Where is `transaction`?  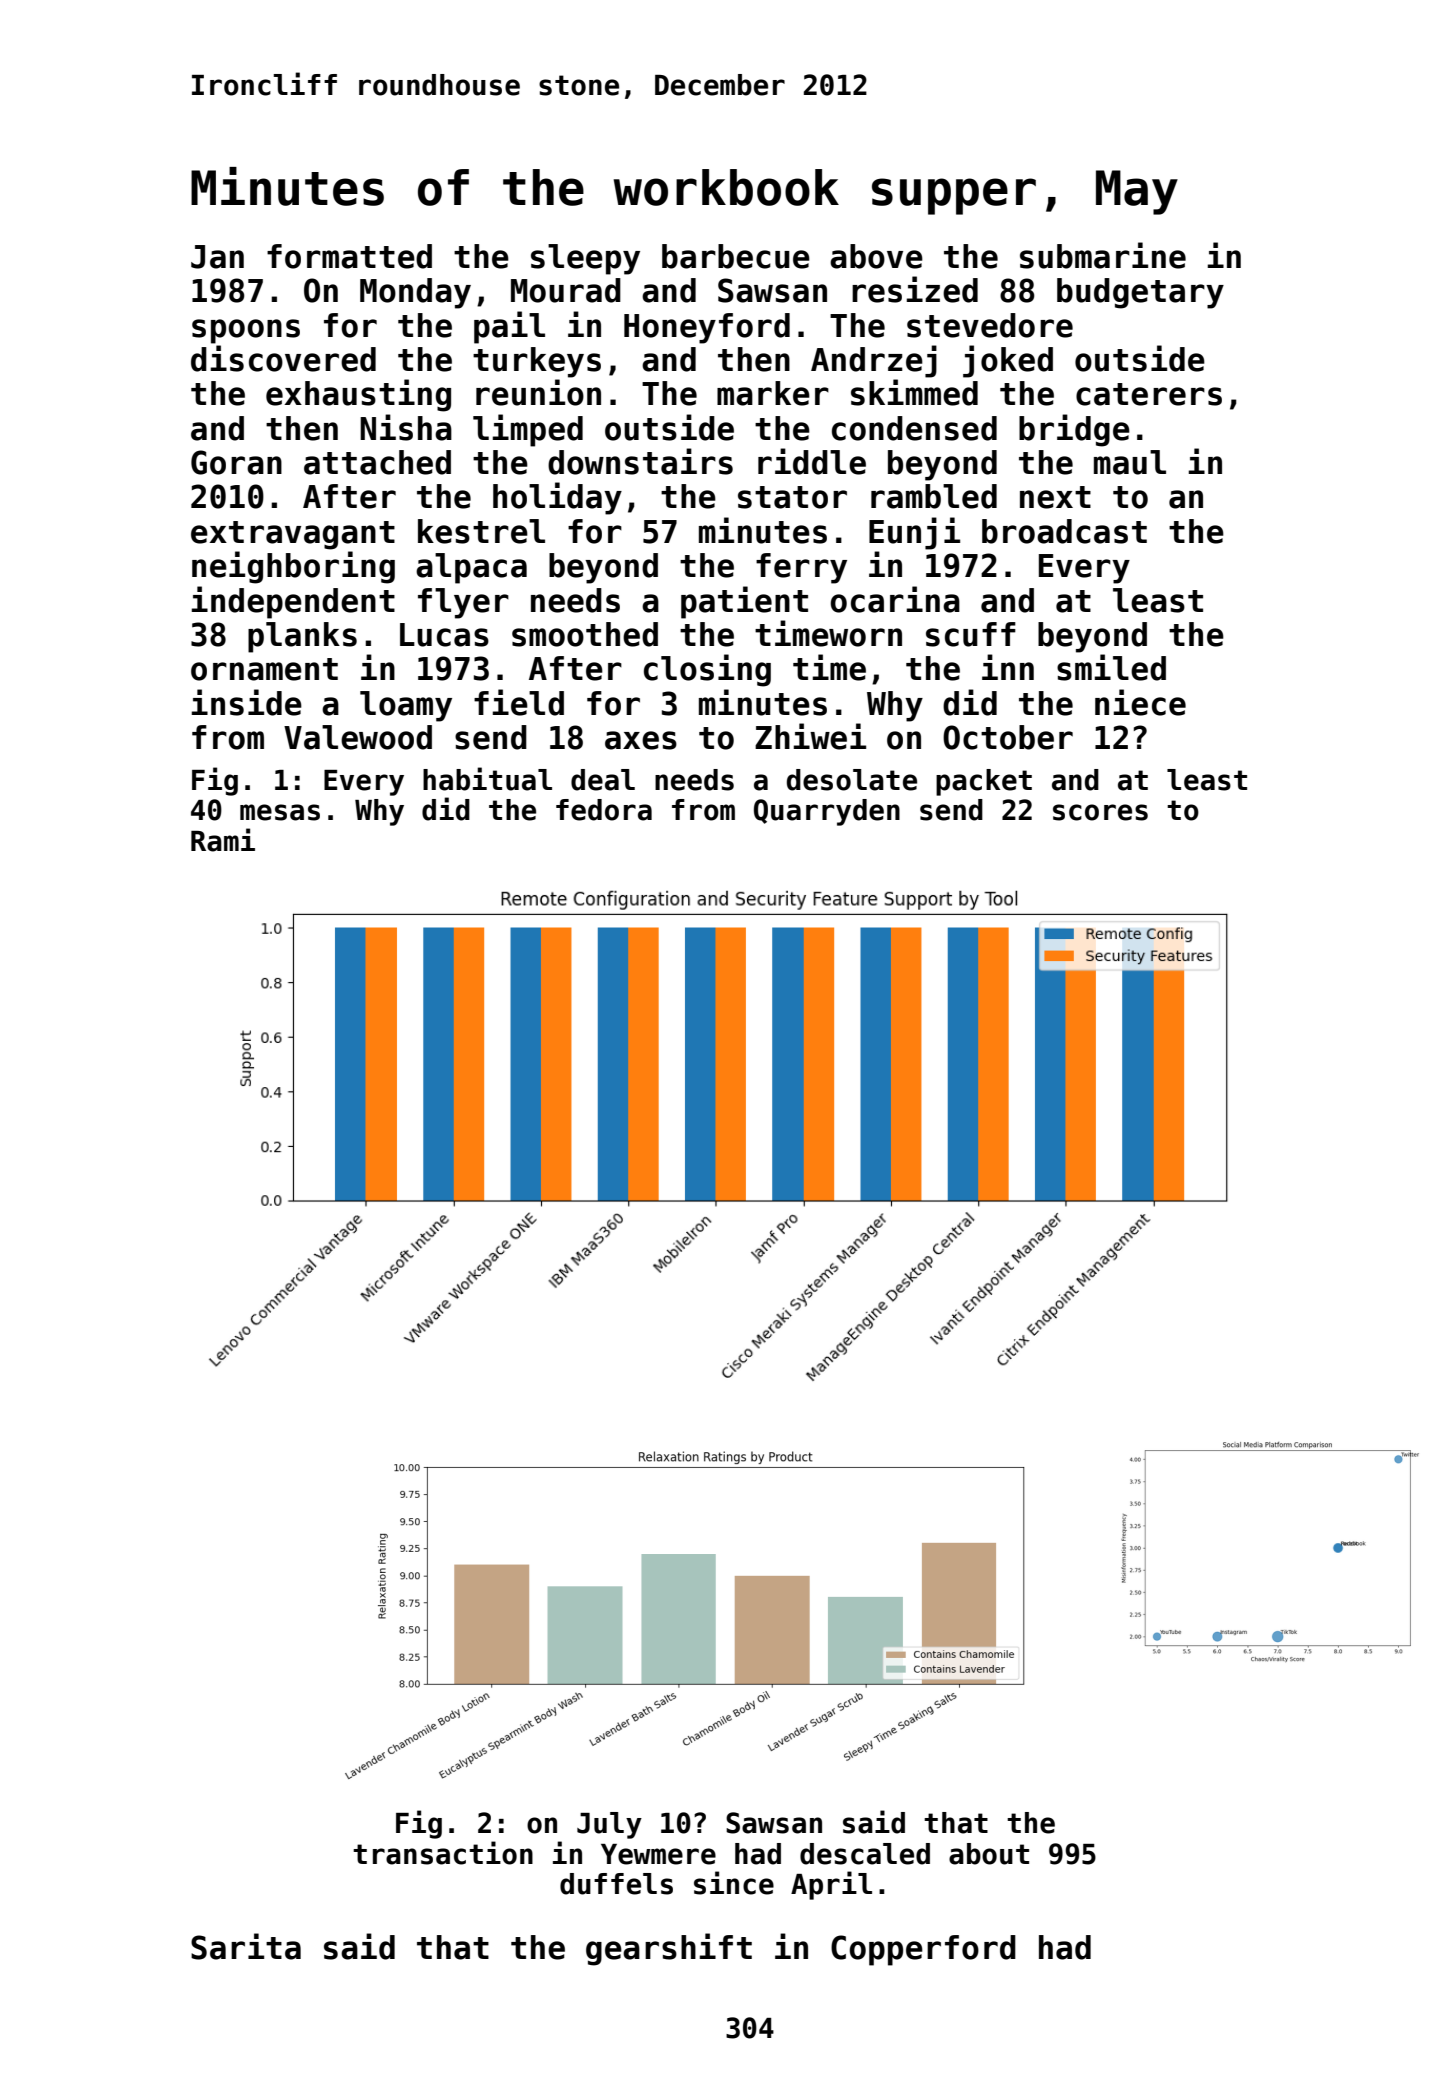 transaction is located at coordinates (443, 1853).
